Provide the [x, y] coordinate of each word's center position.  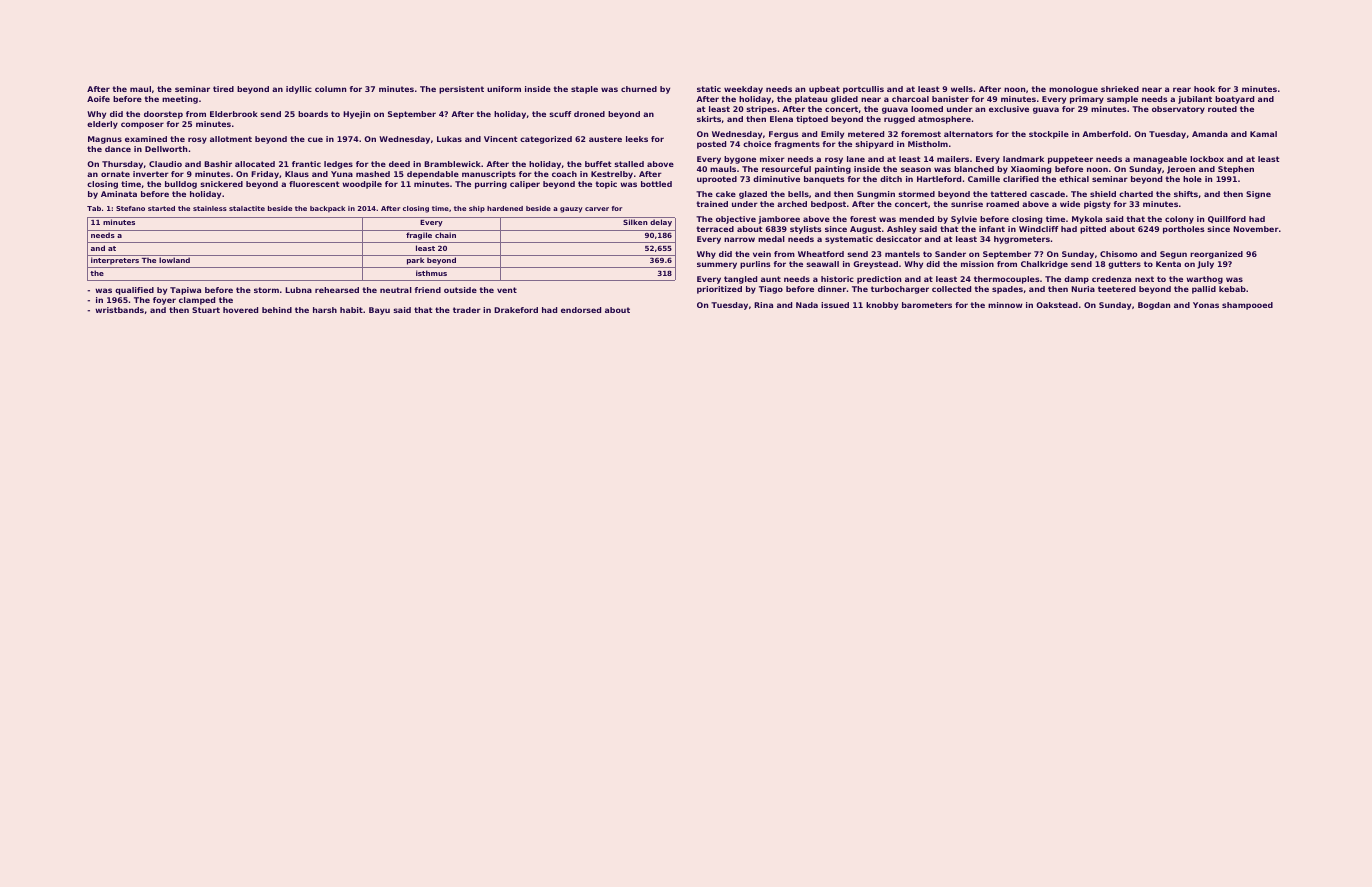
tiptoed [812, 120]
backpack [327, 209]
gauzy [571, 210]
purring [491, 185]
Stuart [206, 310]
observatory [1178, 110]
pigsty [1097, 205]
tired [223, 89]
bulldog [181, 185]
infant [992, 229]
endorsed [581, 310]
